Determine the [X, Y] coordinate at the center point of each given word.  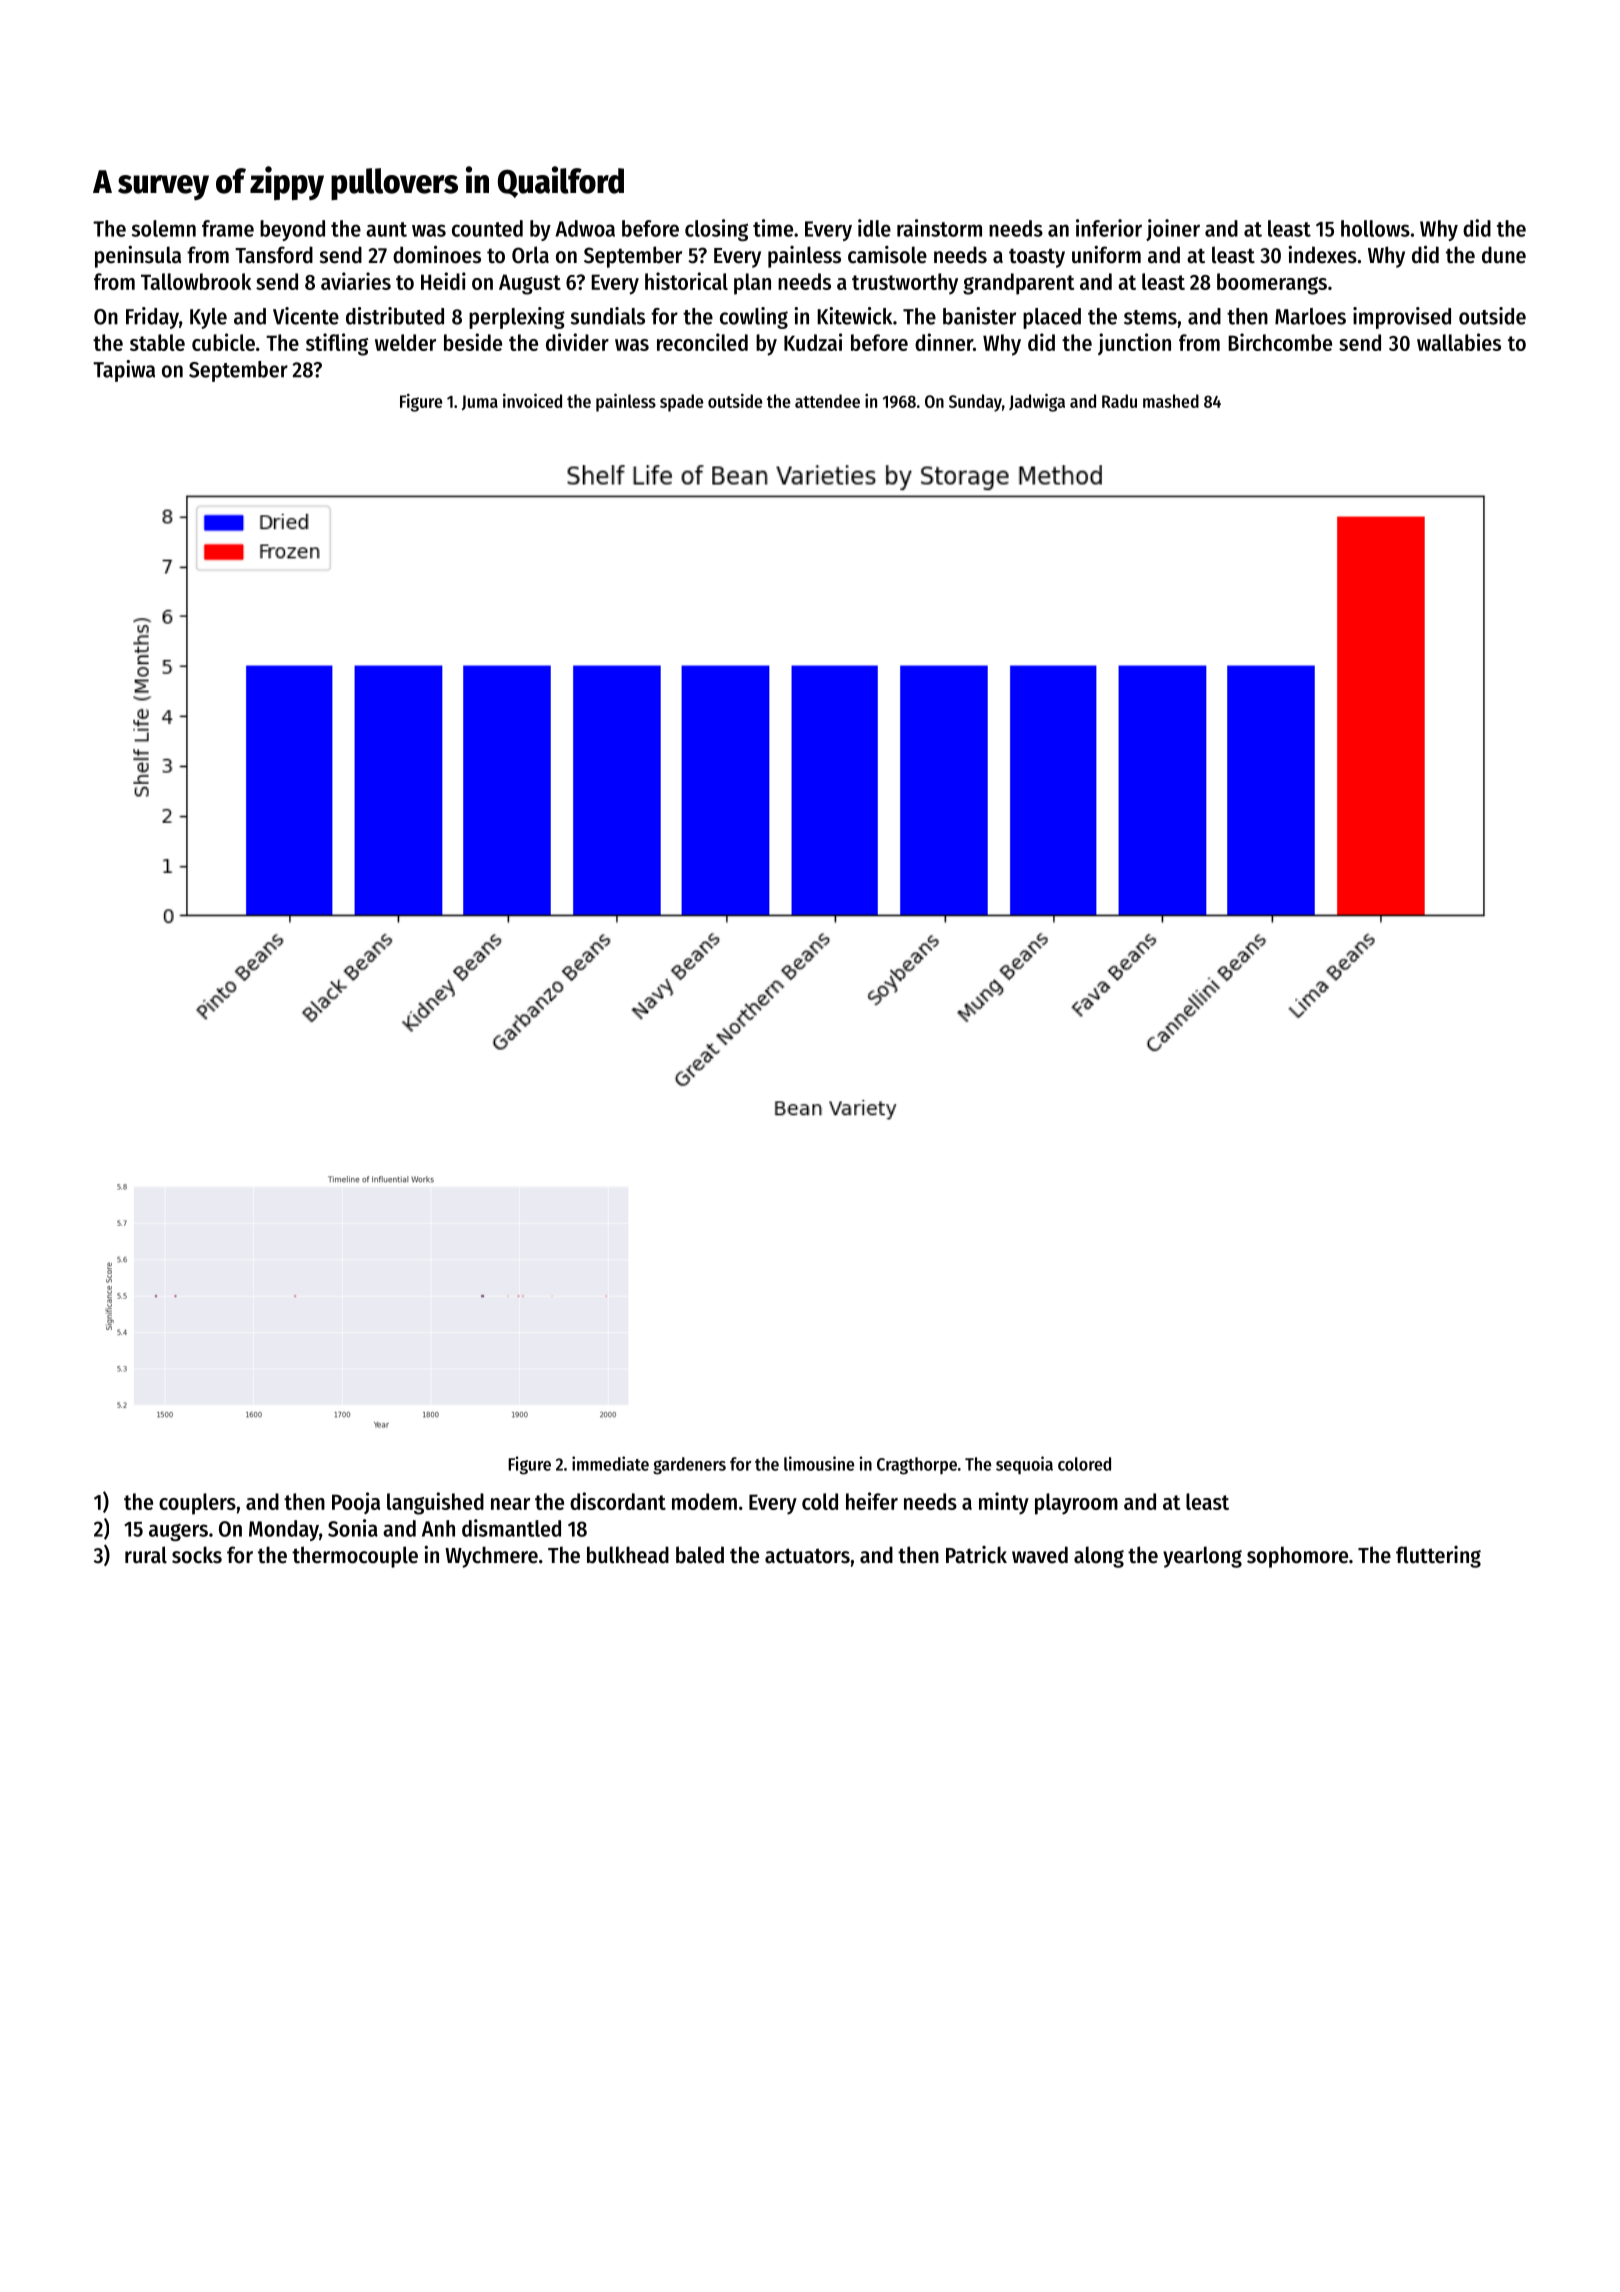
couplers [197, 1504]
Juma [480, 402]
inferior [1109, 228]
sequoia [1024, 1465]
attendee [827, 401]
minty [1004, 1503]
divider [577, 342]
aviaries [356, 281]
